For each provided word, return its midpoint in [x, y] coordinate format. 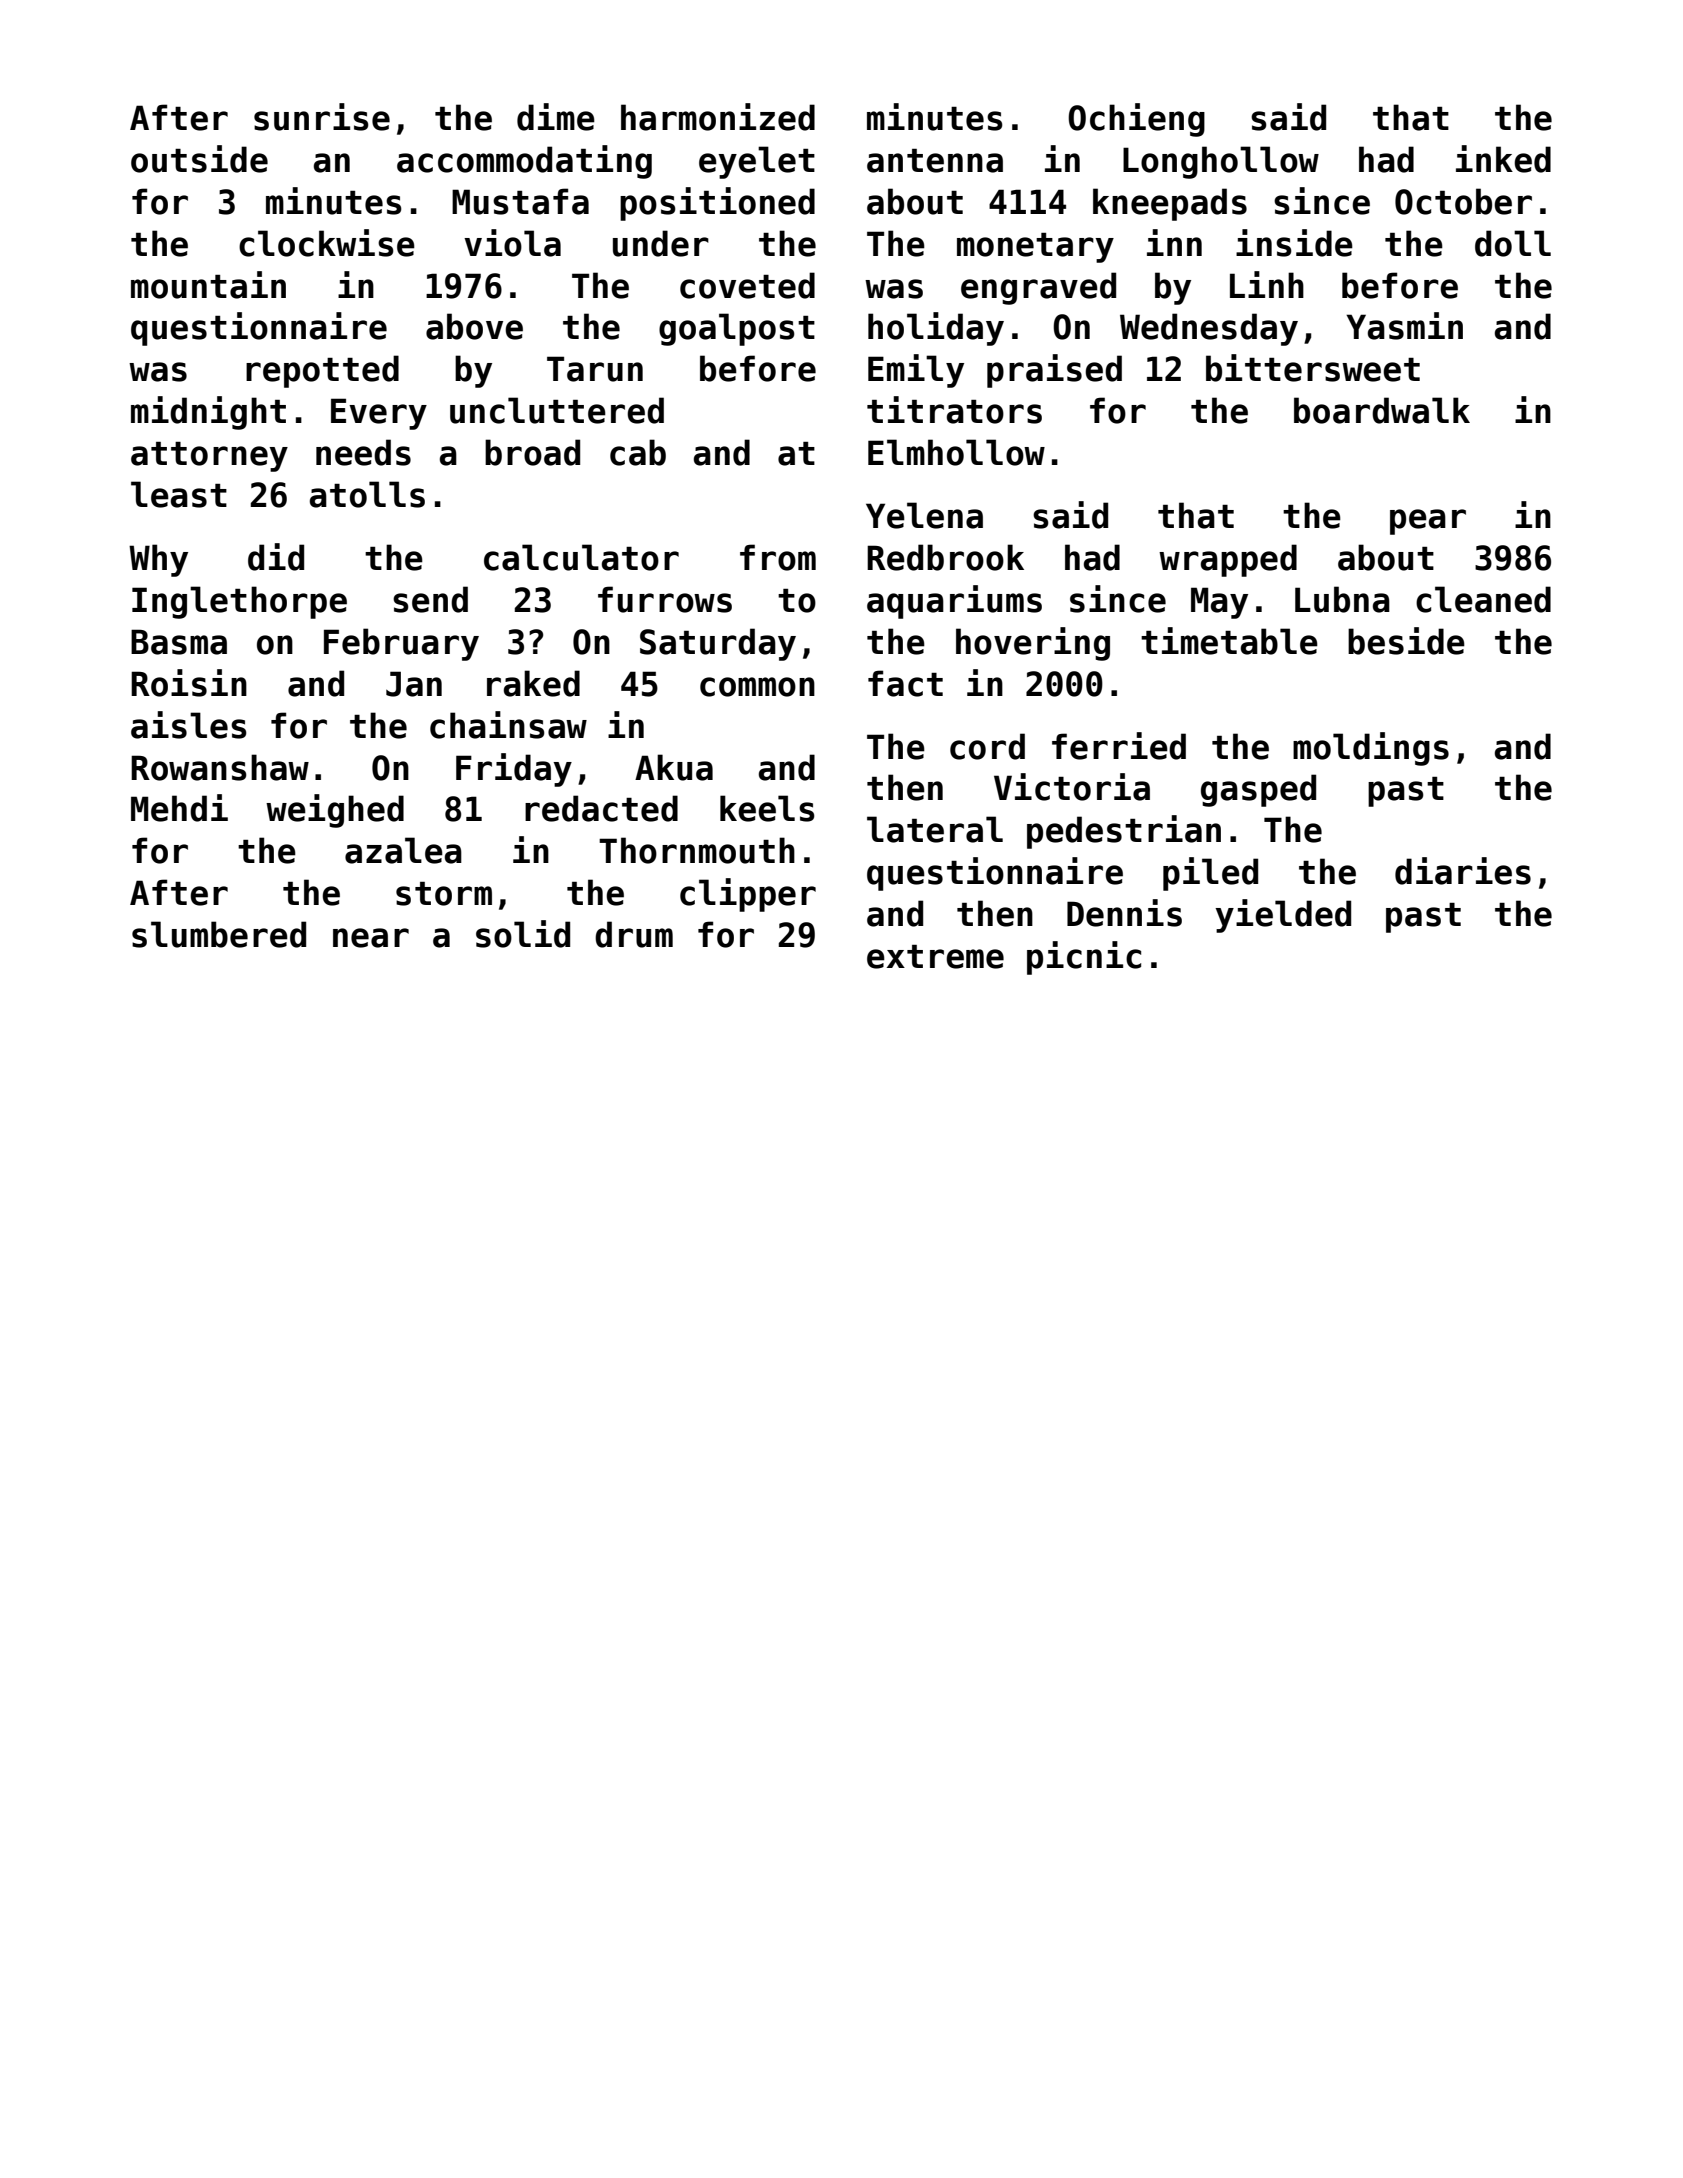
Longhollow [1221, 162]
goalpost [737, 329]
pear [1428, 522]
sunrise [322, 117]
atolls [367, 494]
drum [634, 934]
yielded [1283, 916]
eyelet [757, 162]
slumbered [219, 934]
